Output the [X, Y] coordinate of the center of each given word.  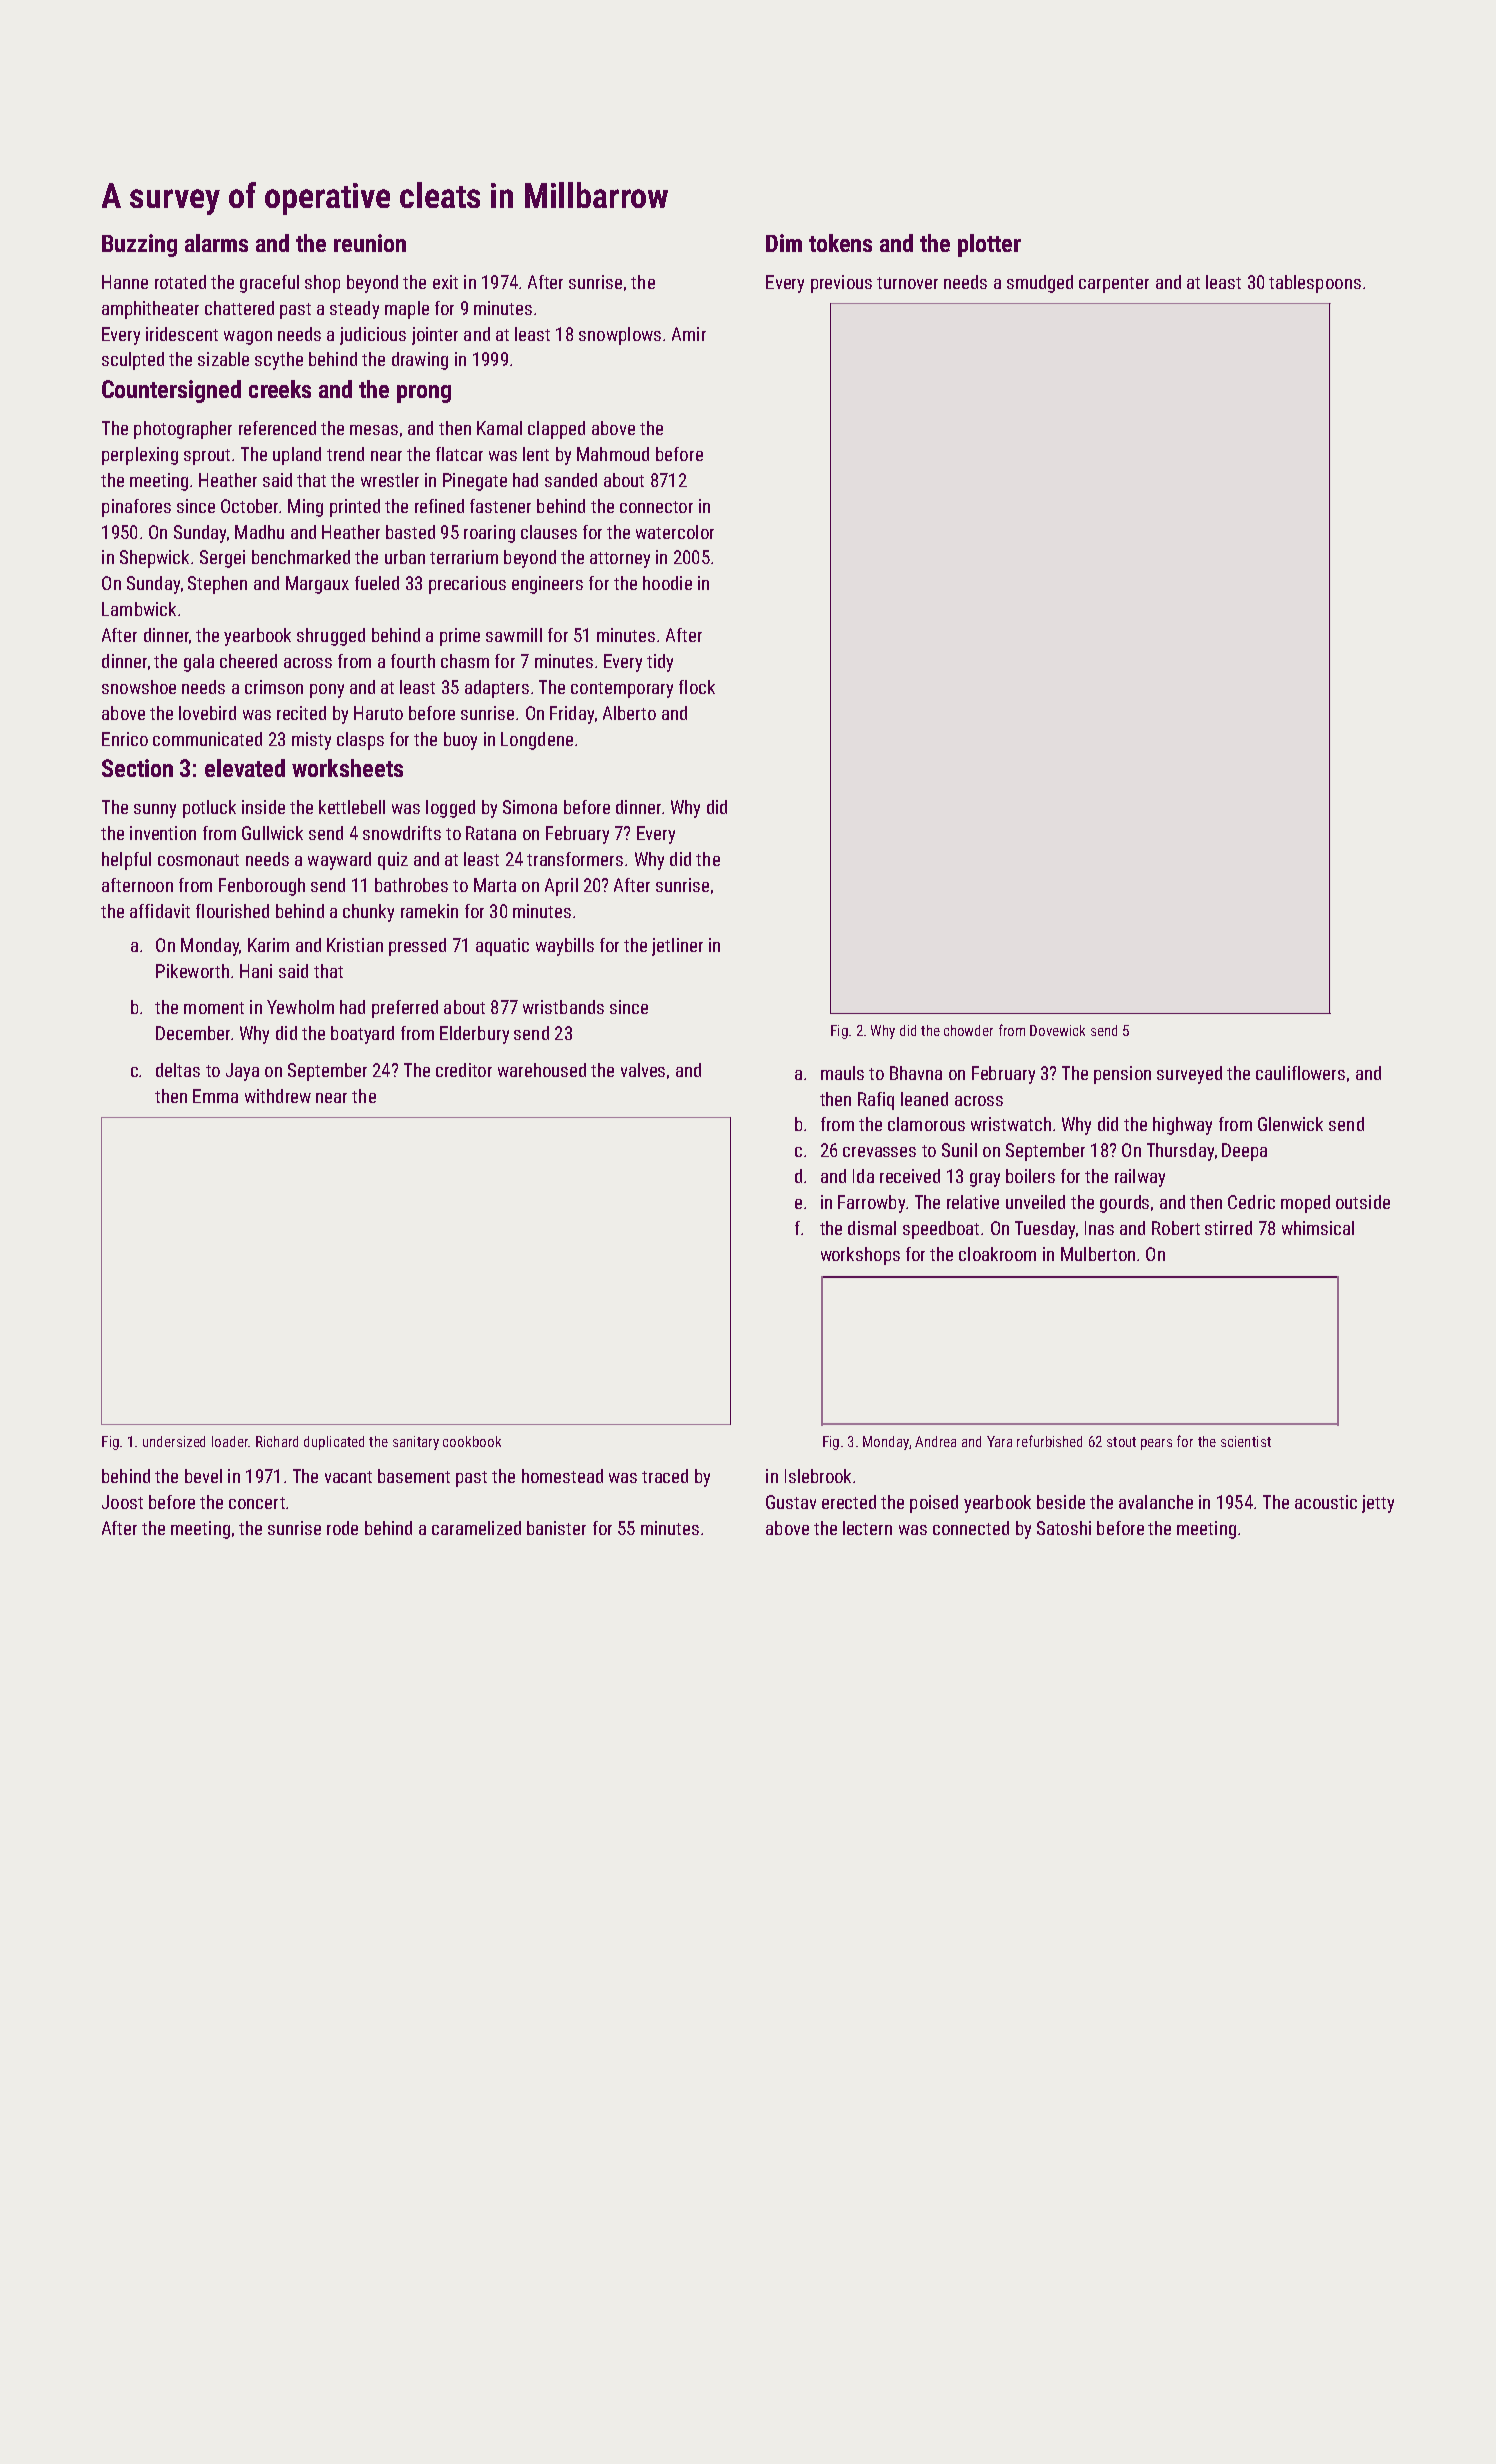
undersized [174, 1441]
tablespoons [1315, 284]
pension [1122, 1075]
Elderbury [474, 1035]
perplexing [140, 456]
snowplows [620, 336]
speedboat [941, 1230]
